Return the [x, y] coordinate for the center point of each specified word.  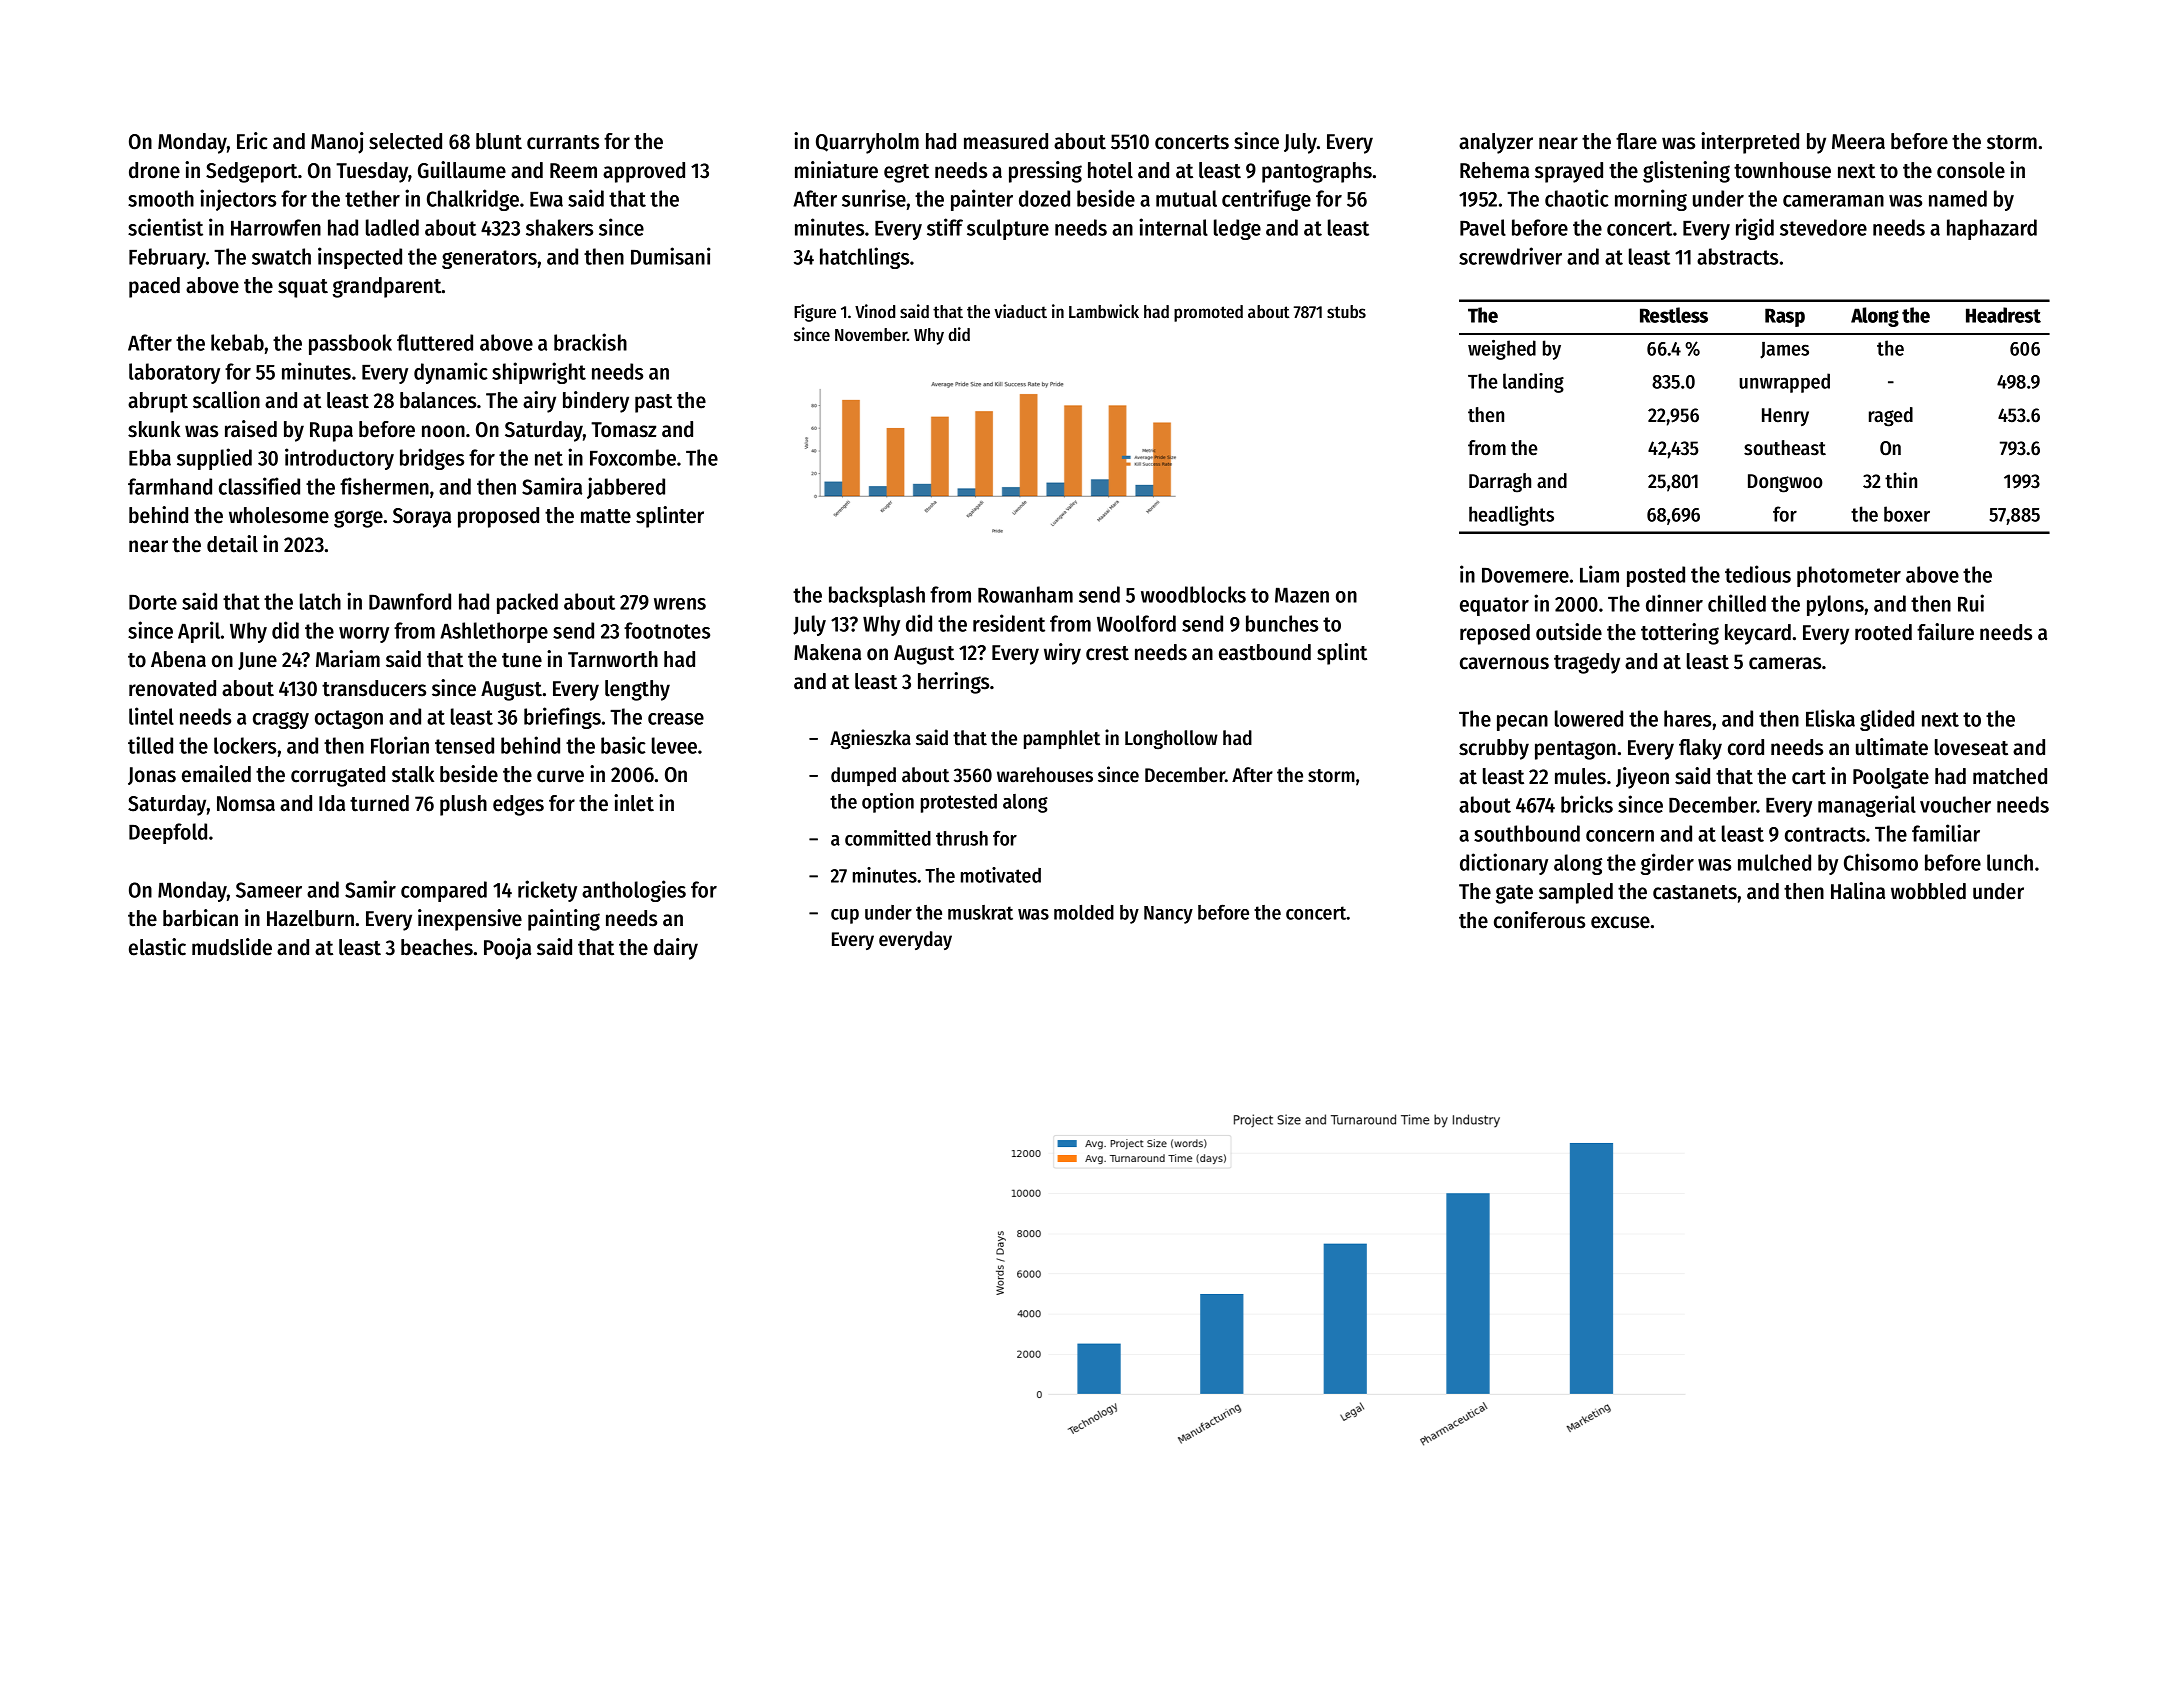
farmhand [170, 486]
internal [1173, 227]
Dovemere [1525, 575]
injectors [238, 200]
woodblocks [1193, 594]
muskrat [980, 912]
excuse [1620, 922]
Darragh [1500, 483]
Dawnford [410, 601]
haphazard [1992, 229]
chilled [1737, 603]
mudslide [232, 947]
